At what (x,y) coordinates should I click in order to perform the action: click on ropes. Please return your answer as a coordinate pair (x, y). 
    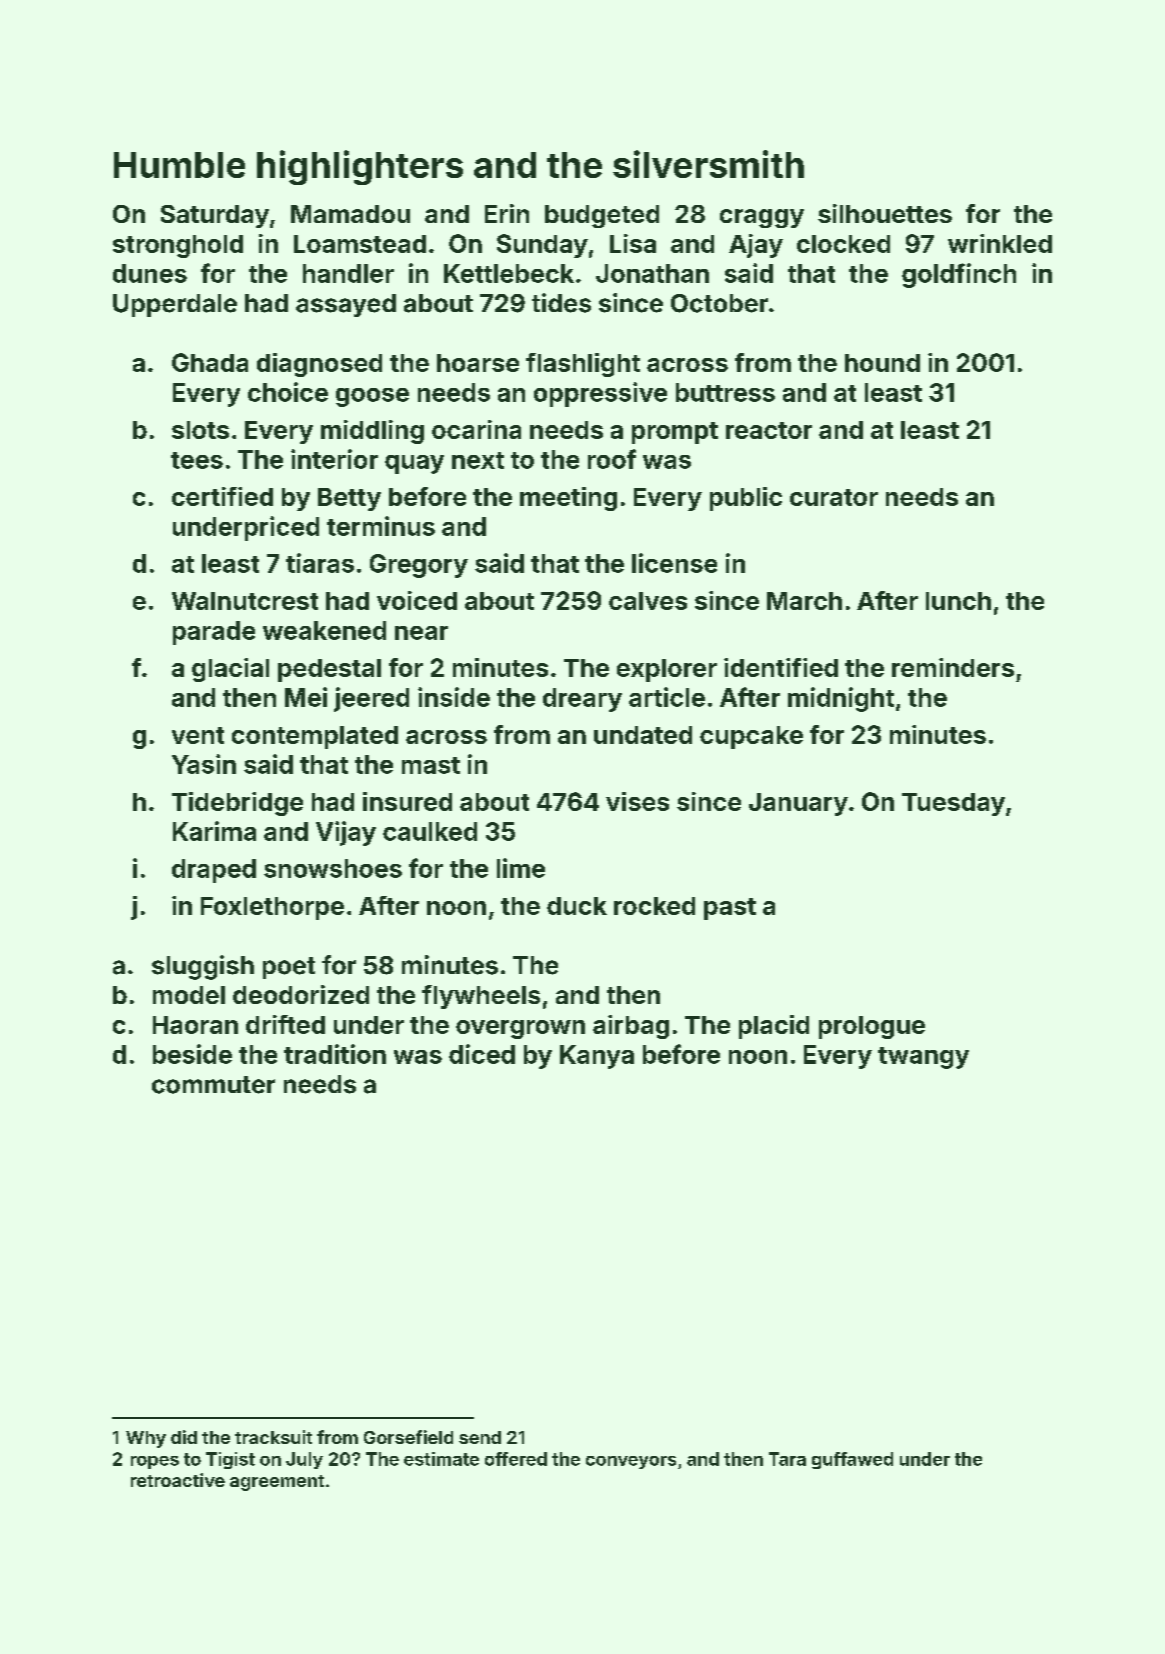
    Looking at the image, I should click on (155, 1462).
